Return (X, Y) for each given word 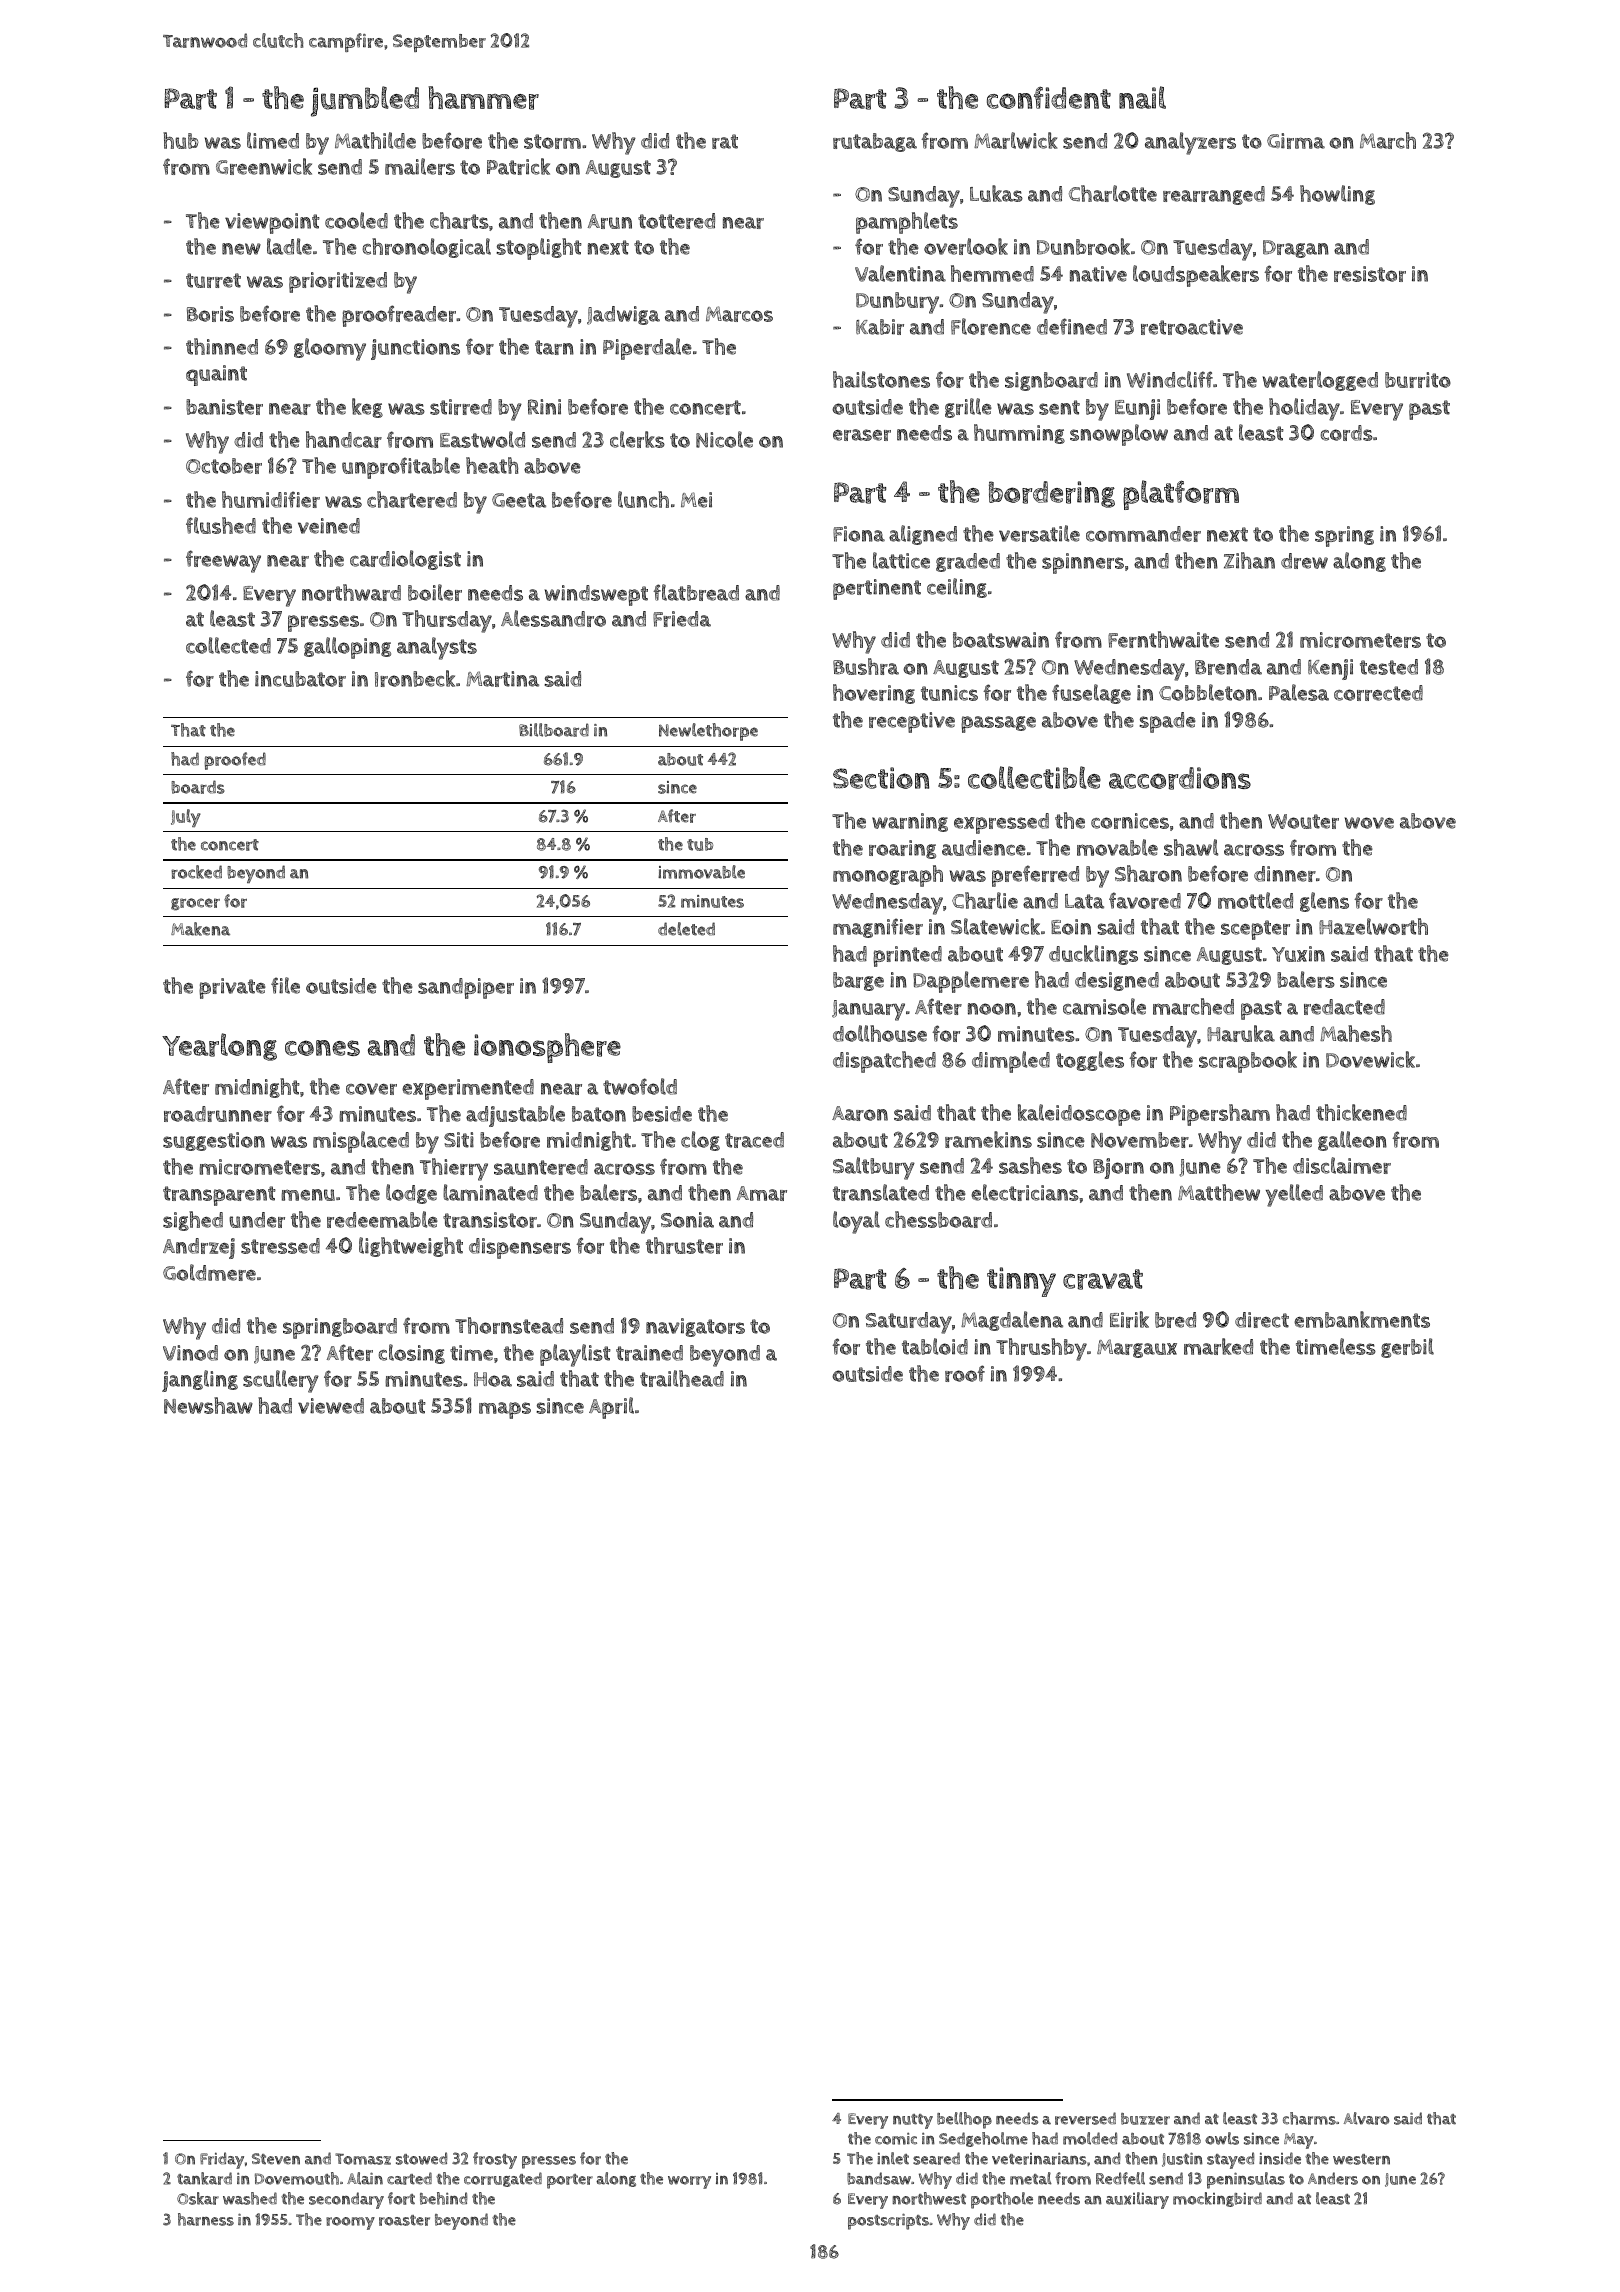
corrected (1378, 693)
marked (1218, 1346)
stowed (421, 2158)
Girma (1296, 141)
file (285, 985)
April (611, 1408)
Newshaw (208, 1405)
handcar (344, 439)
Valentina (900, 273)
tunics (949, 693)
